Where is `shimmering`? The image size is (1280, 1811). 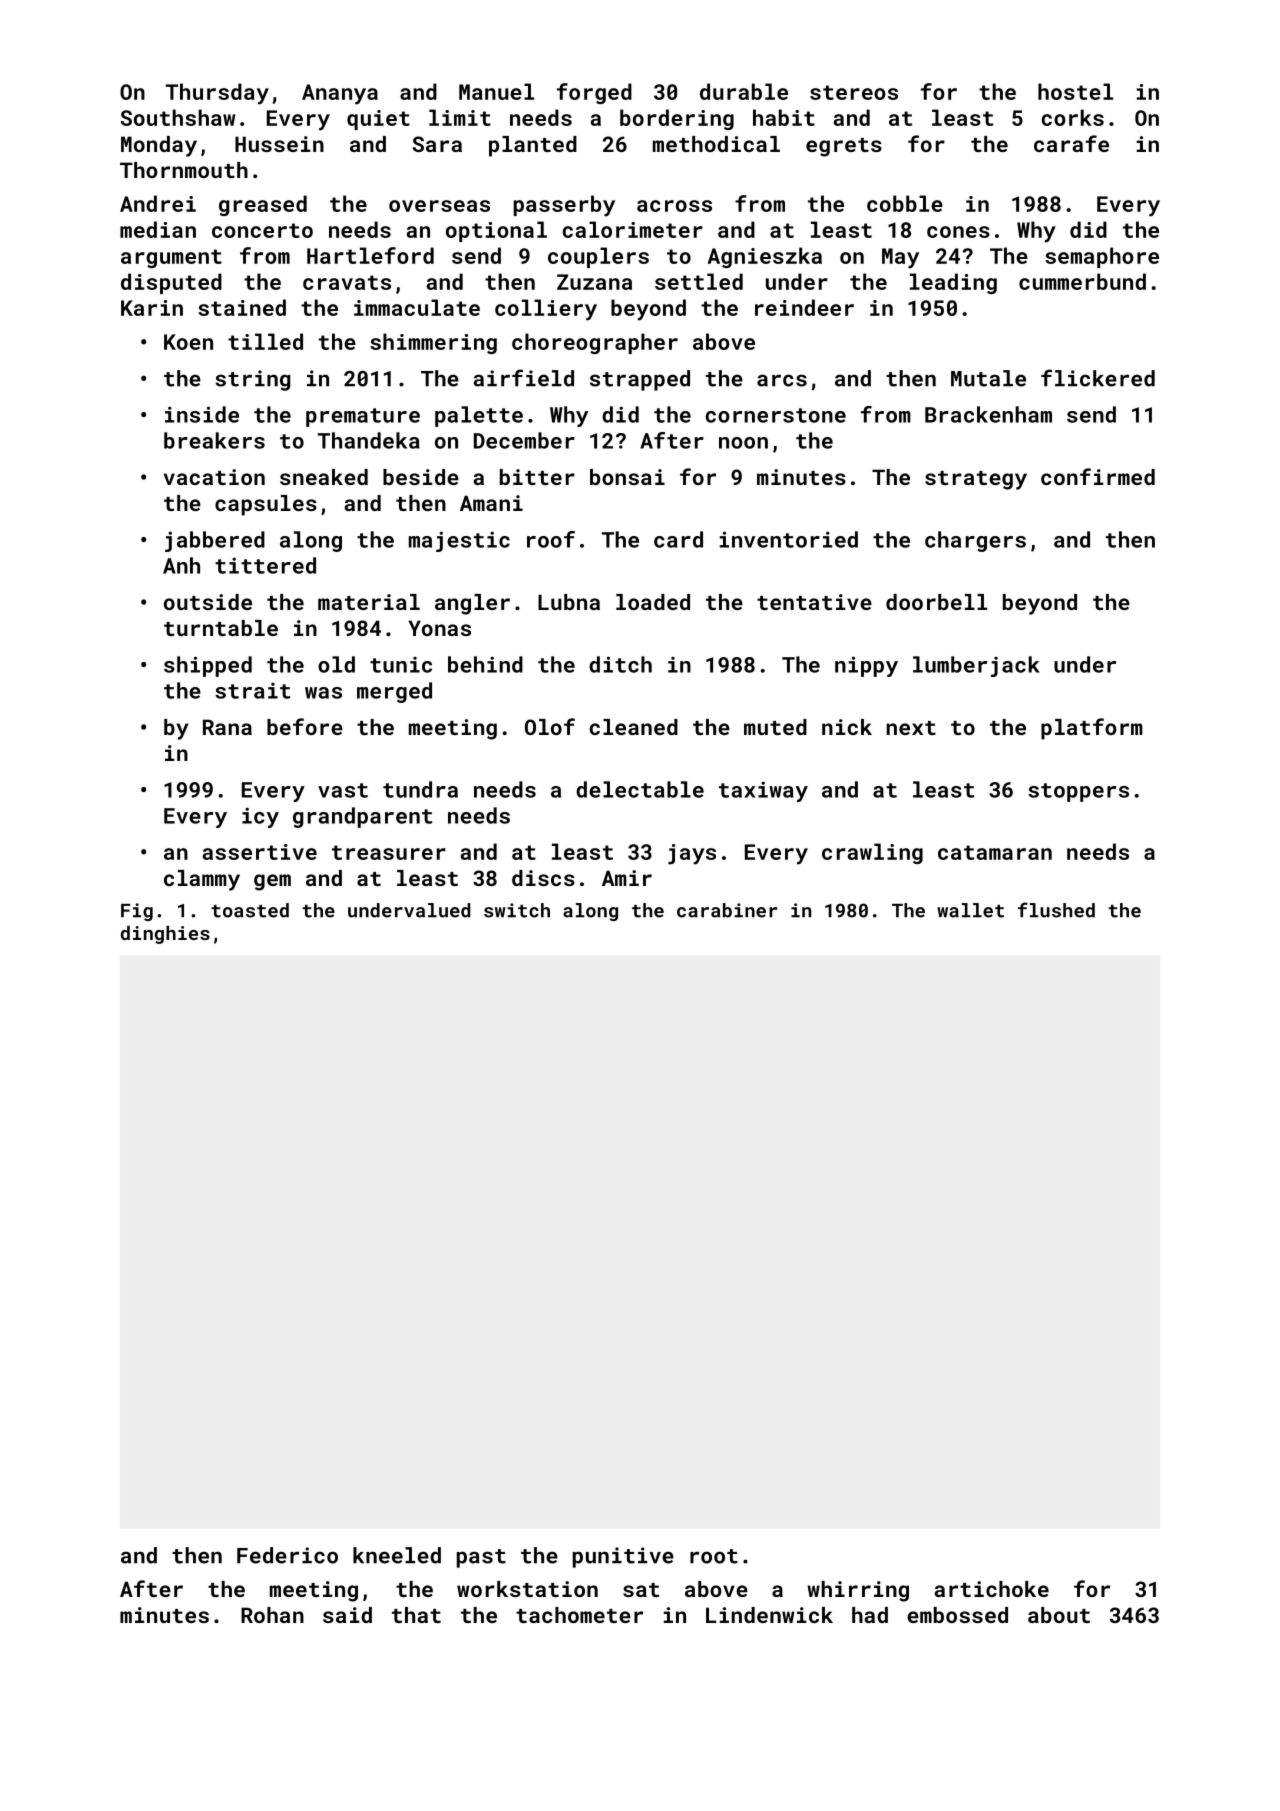
shimmering is located at coordinates (433, 343).
